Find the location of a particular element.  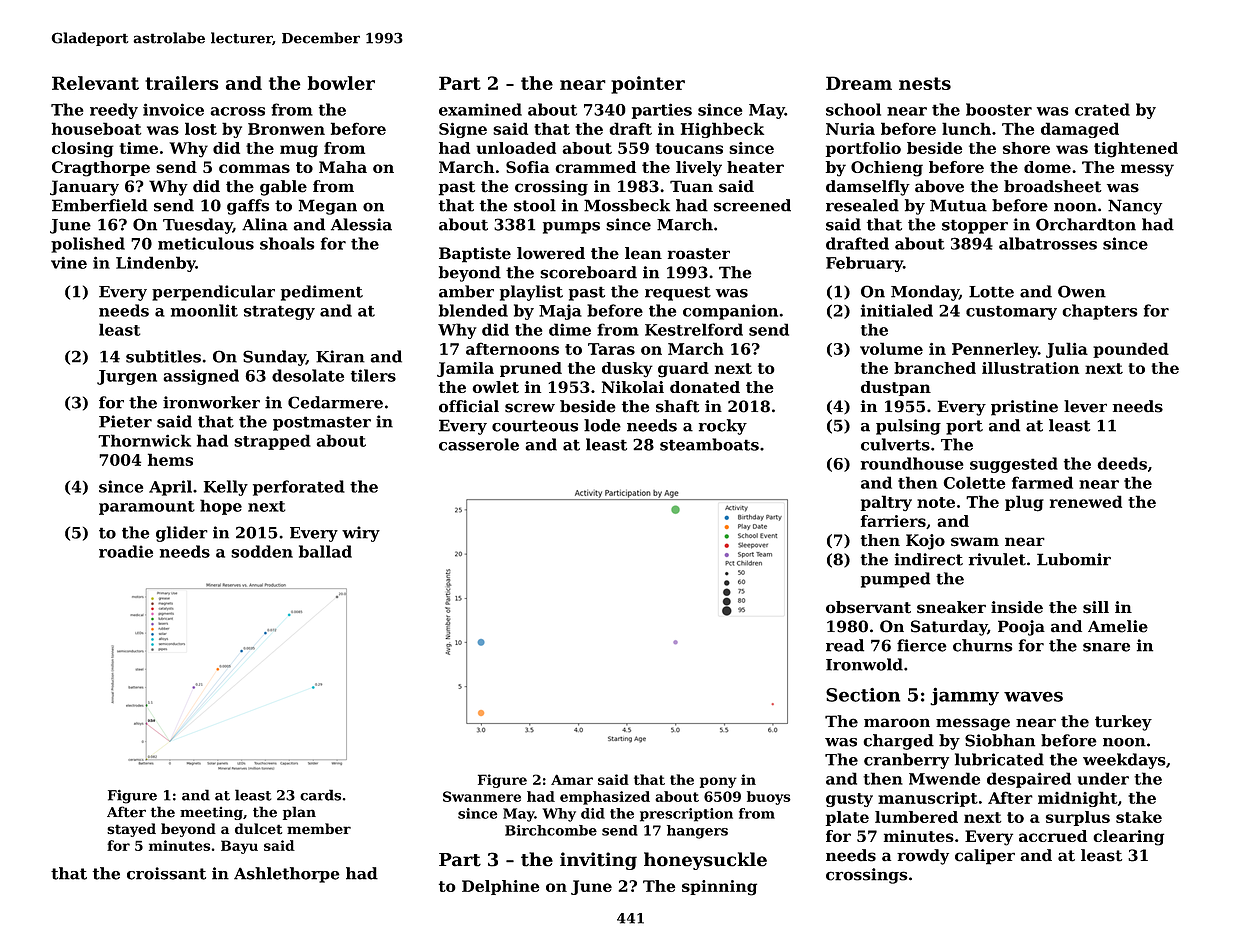

read is located at coordinates (845, 645).
